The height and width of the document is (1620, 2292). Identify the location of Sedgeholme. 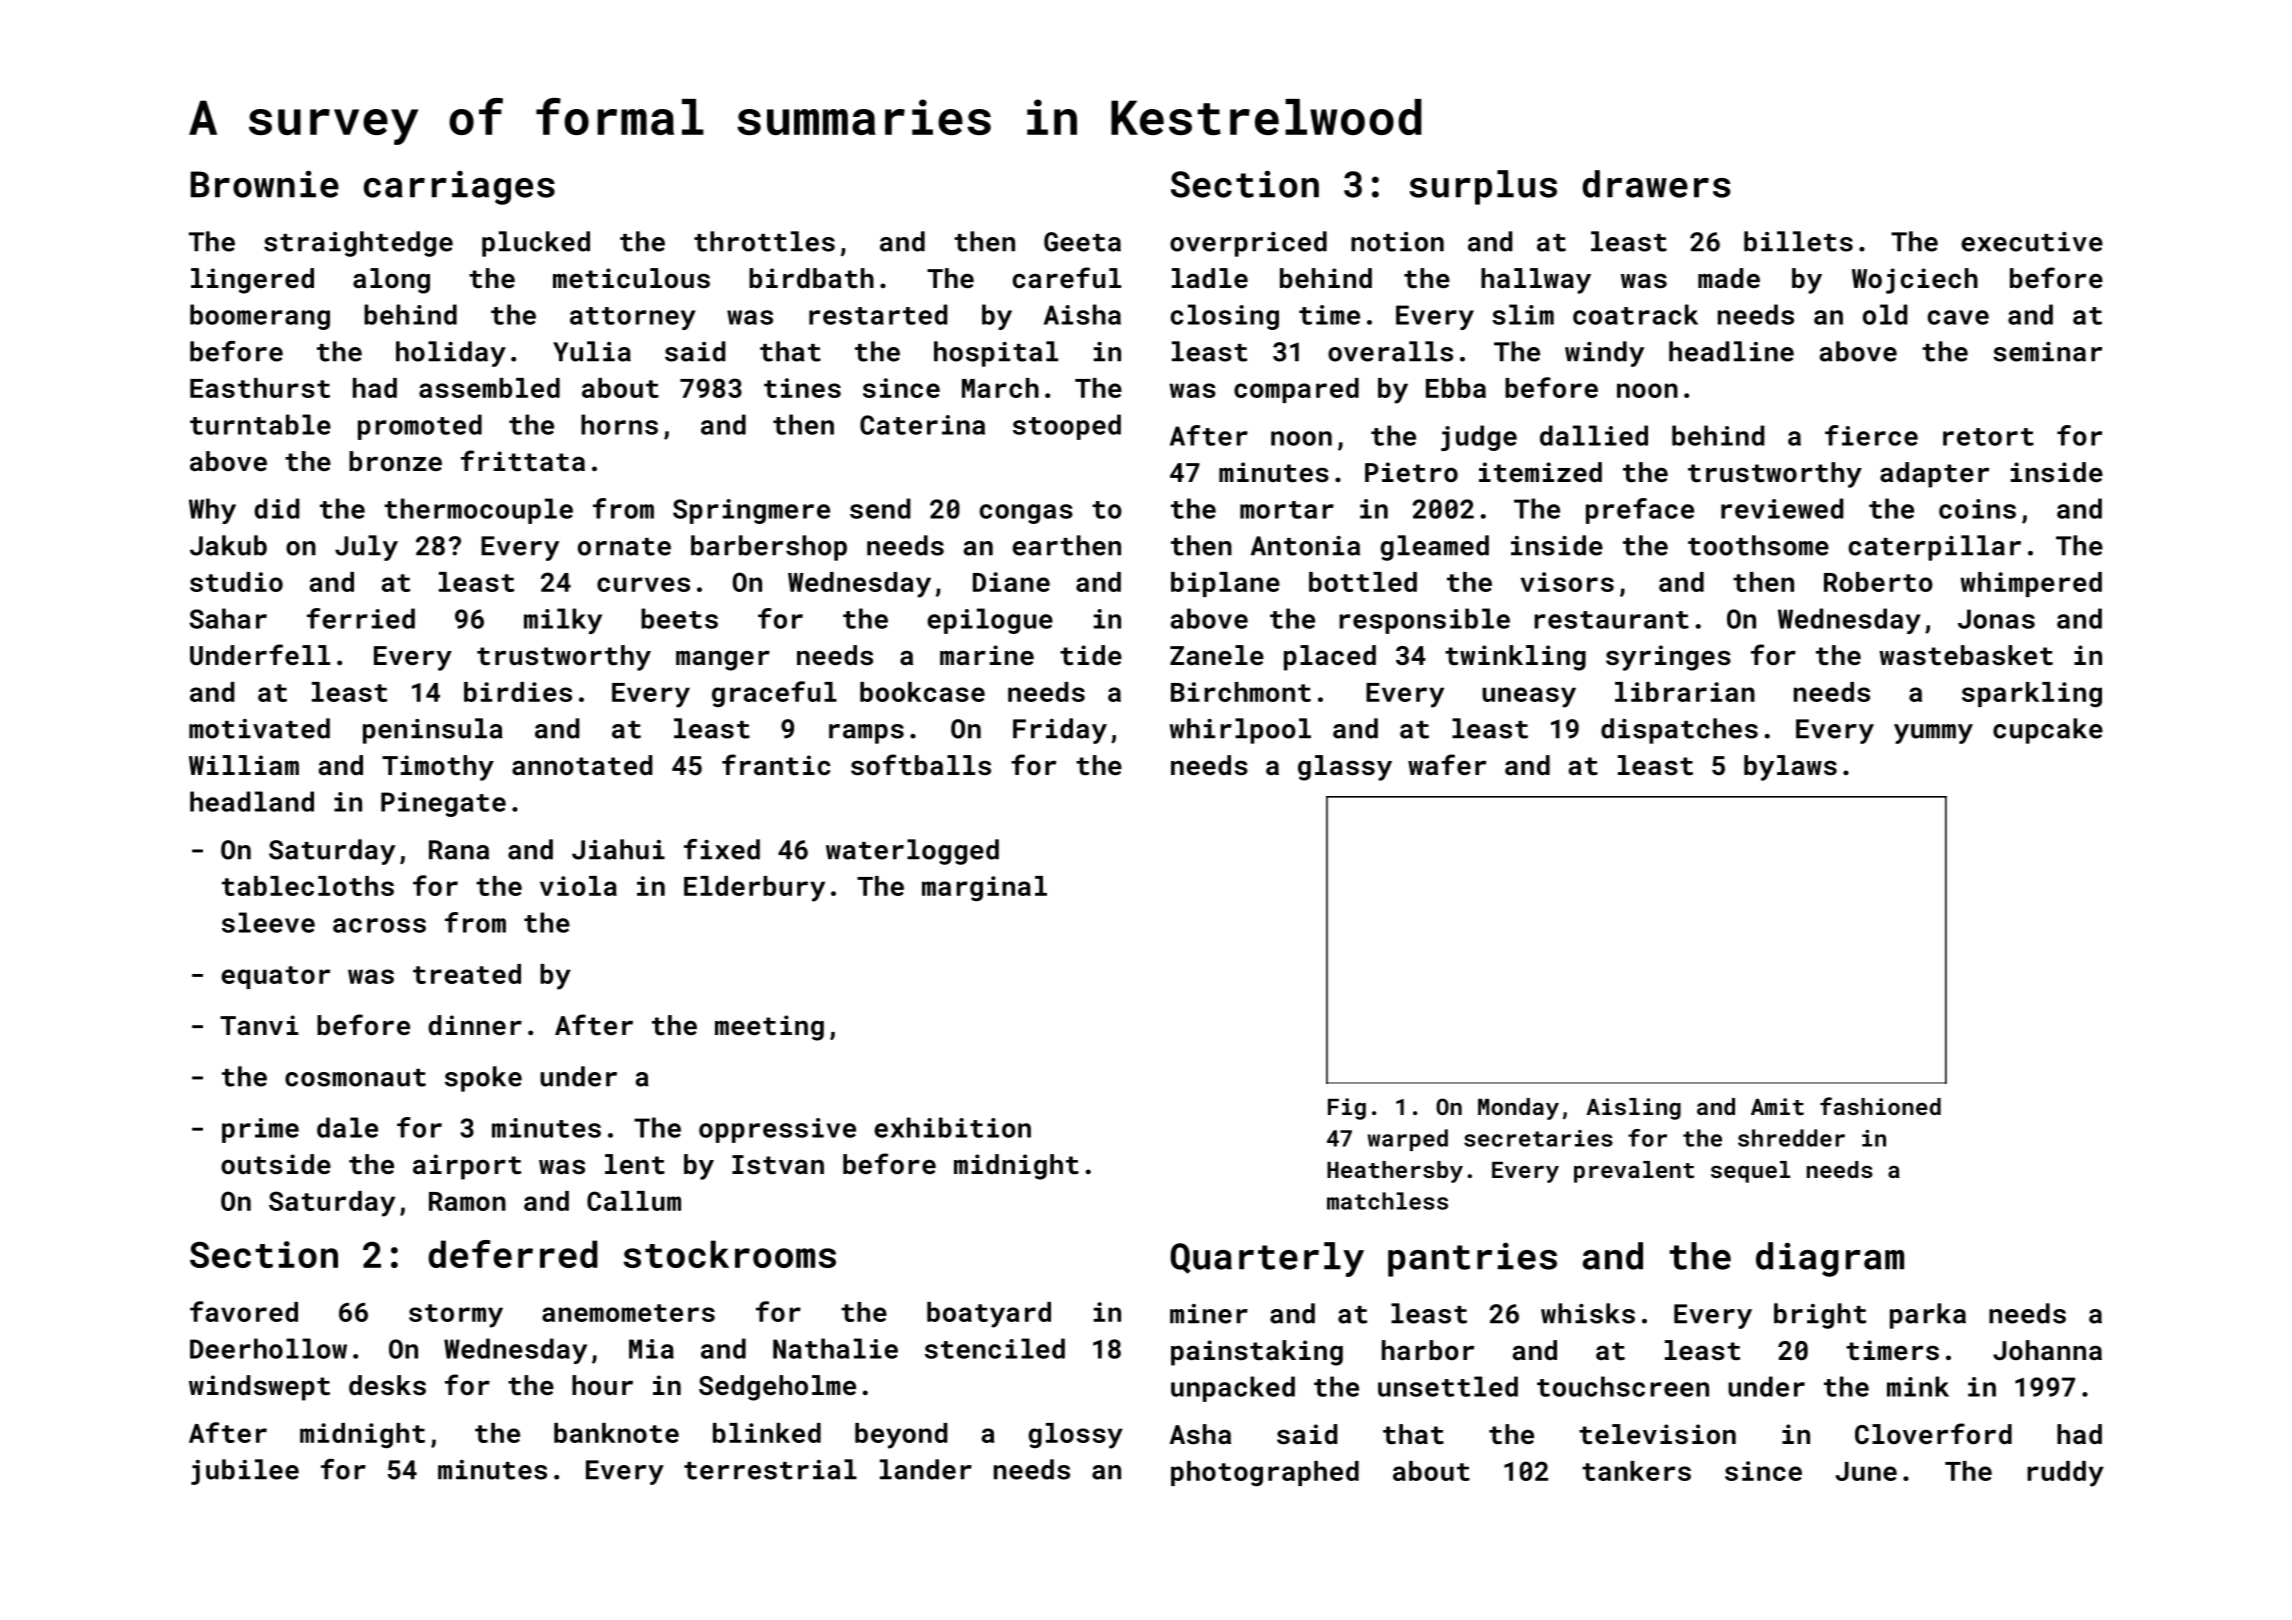
(777, 1388).
